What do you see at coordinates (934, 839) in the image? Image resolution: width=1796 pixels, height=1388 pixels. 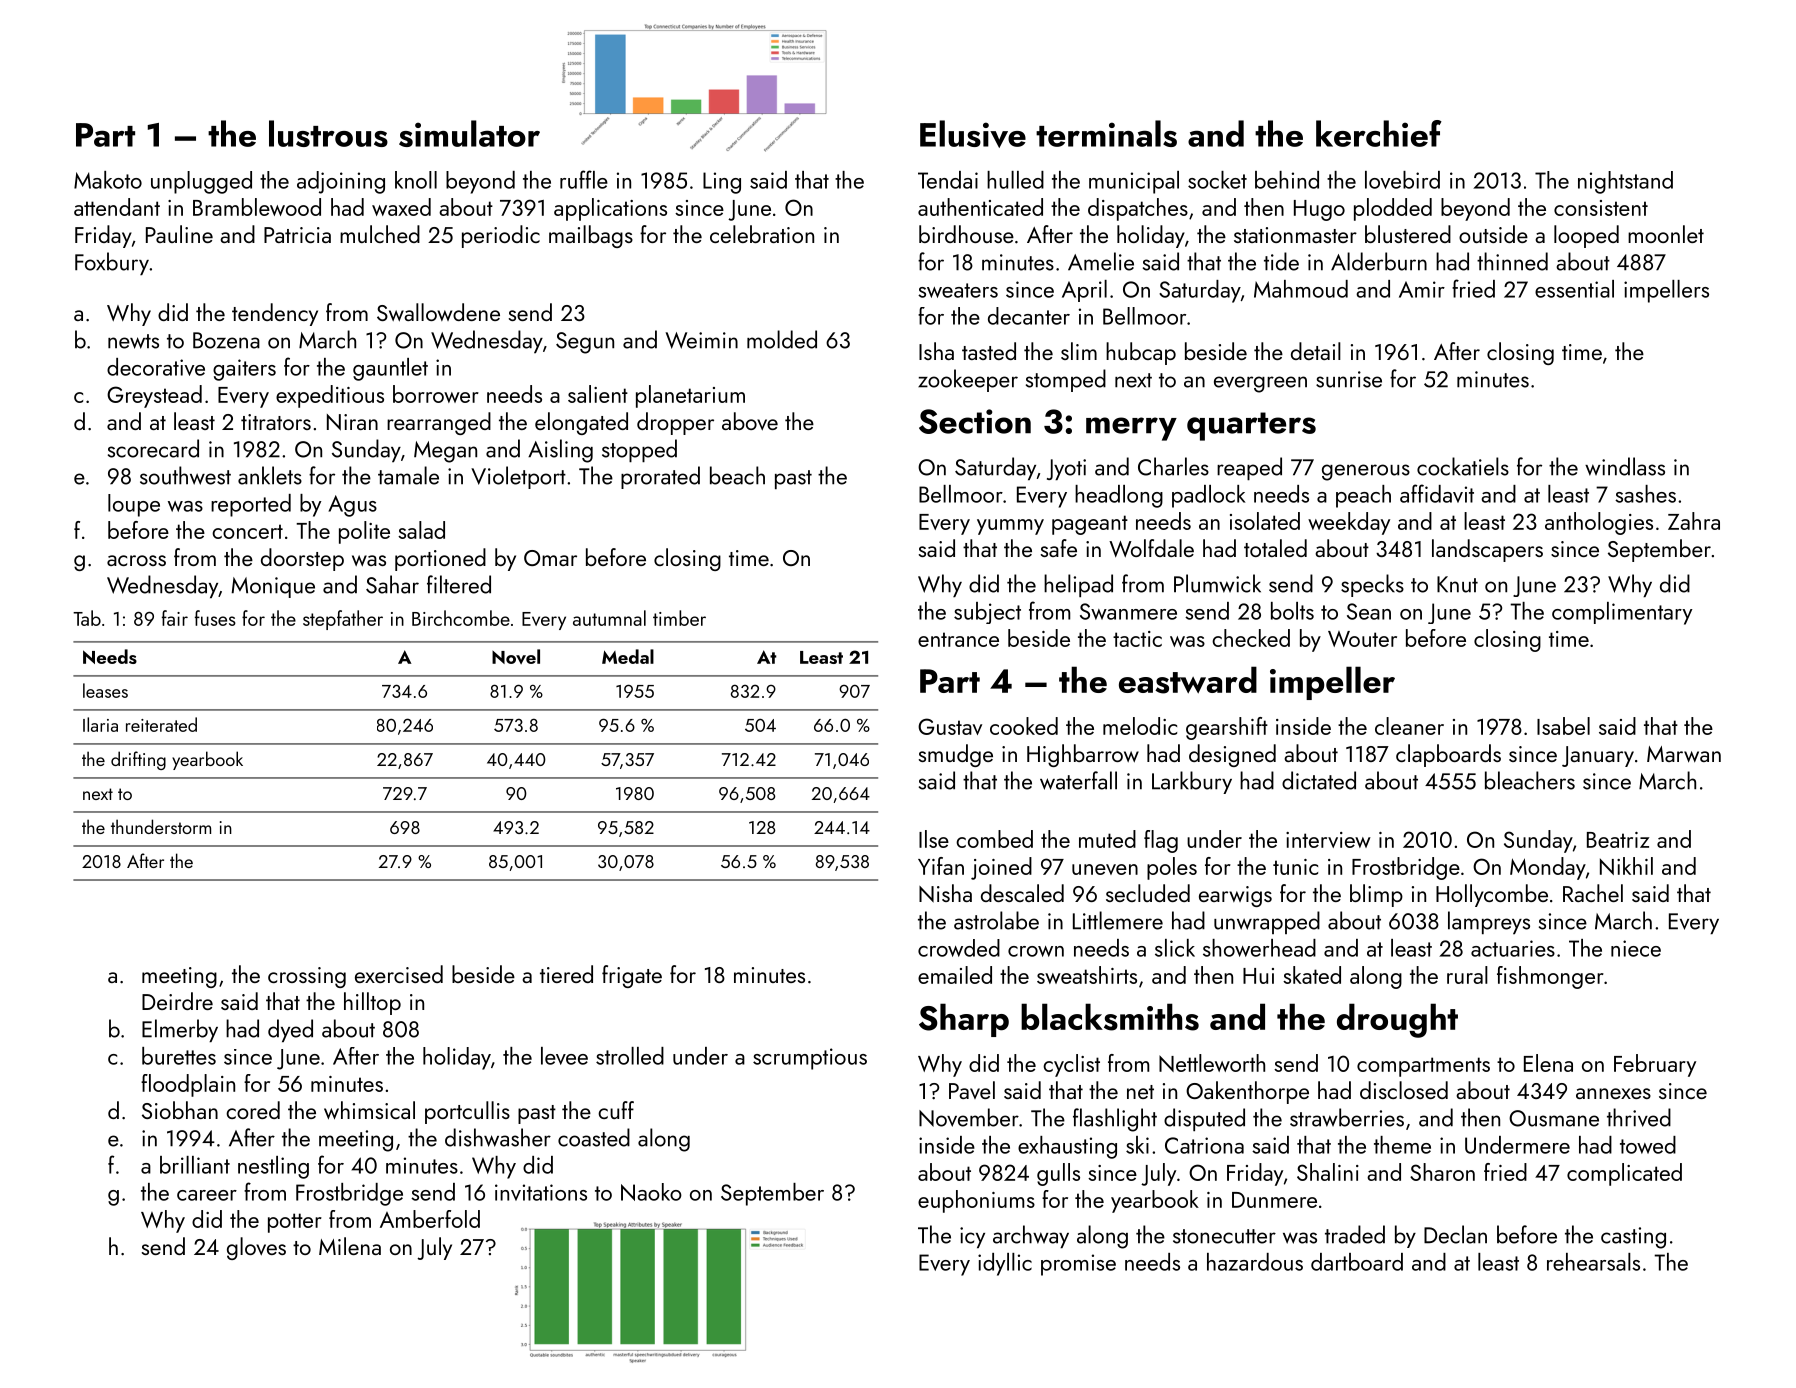 I see `Ilse` at bounding box center [934, 839].
